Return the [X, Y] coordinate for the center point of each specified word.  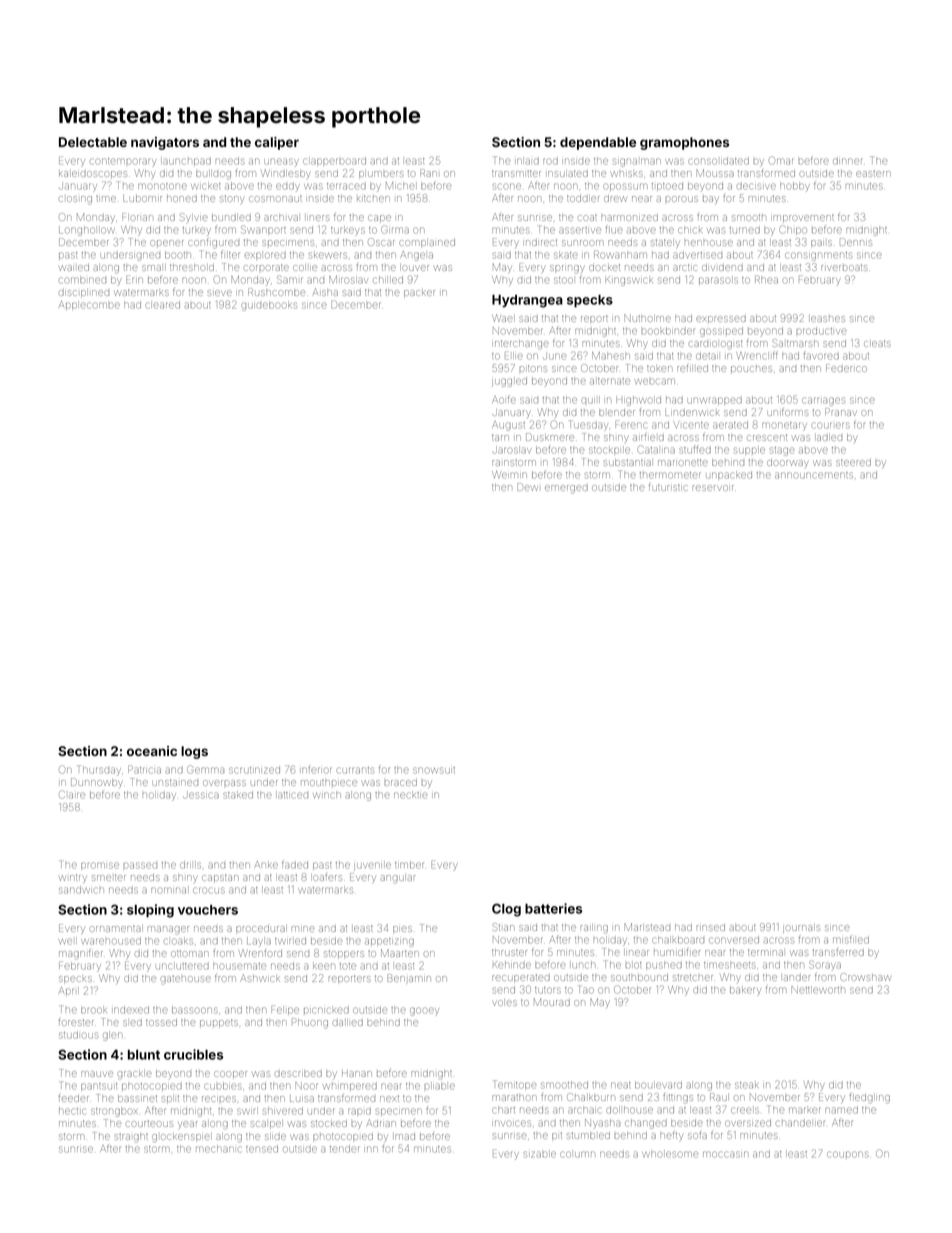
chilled [388, 280]
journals [801, 929]
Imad [405, 1137]
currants [355, 770]
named [841, 1110]
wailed [74, 268]
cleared [163, 305]
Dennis [856, 242]
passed [140, 865]
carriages [824, 401]
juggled [509, 382]
